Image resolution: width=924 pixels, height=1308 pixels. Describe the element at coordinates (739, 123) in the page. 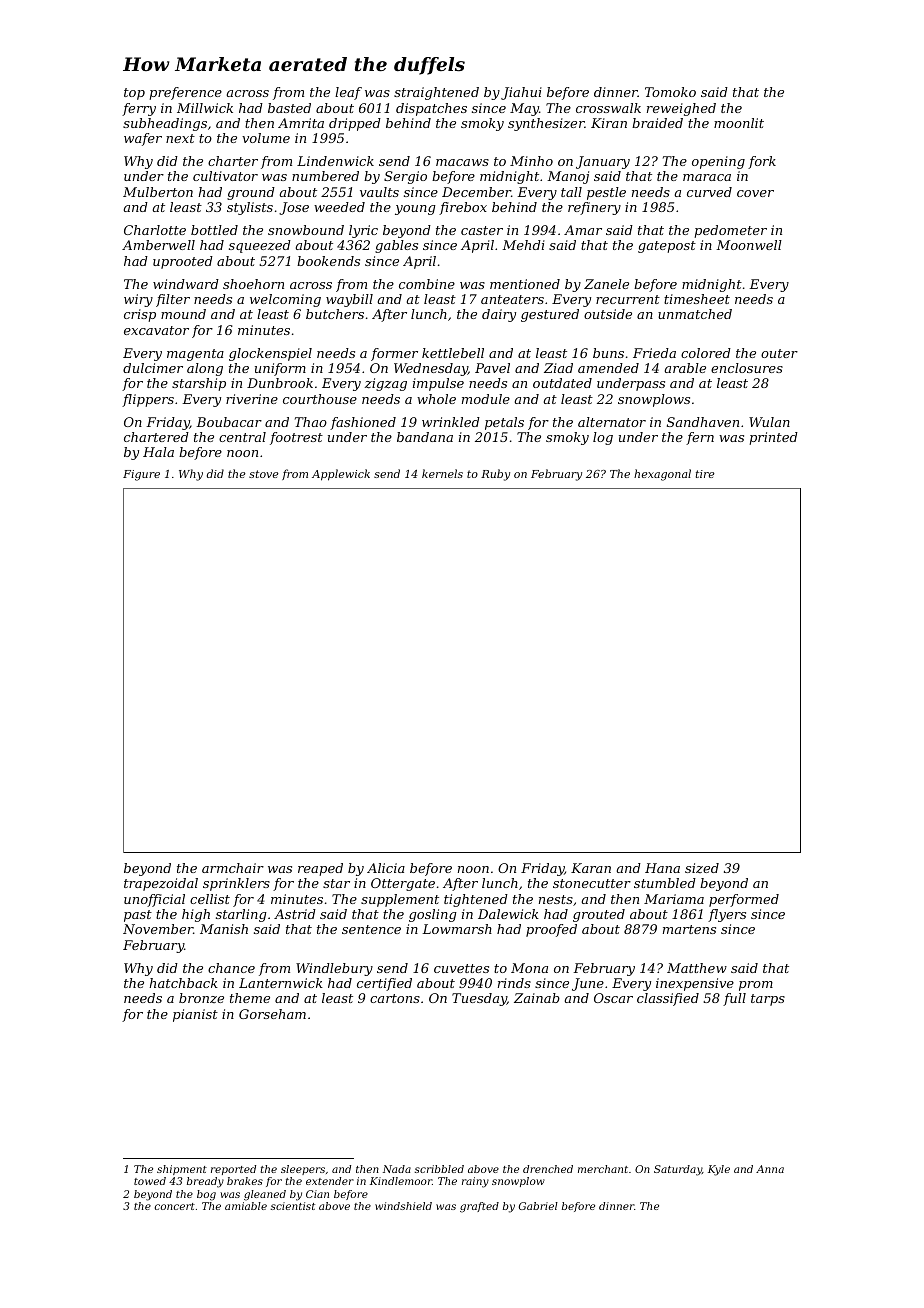

I see `moonlit` at that location.
